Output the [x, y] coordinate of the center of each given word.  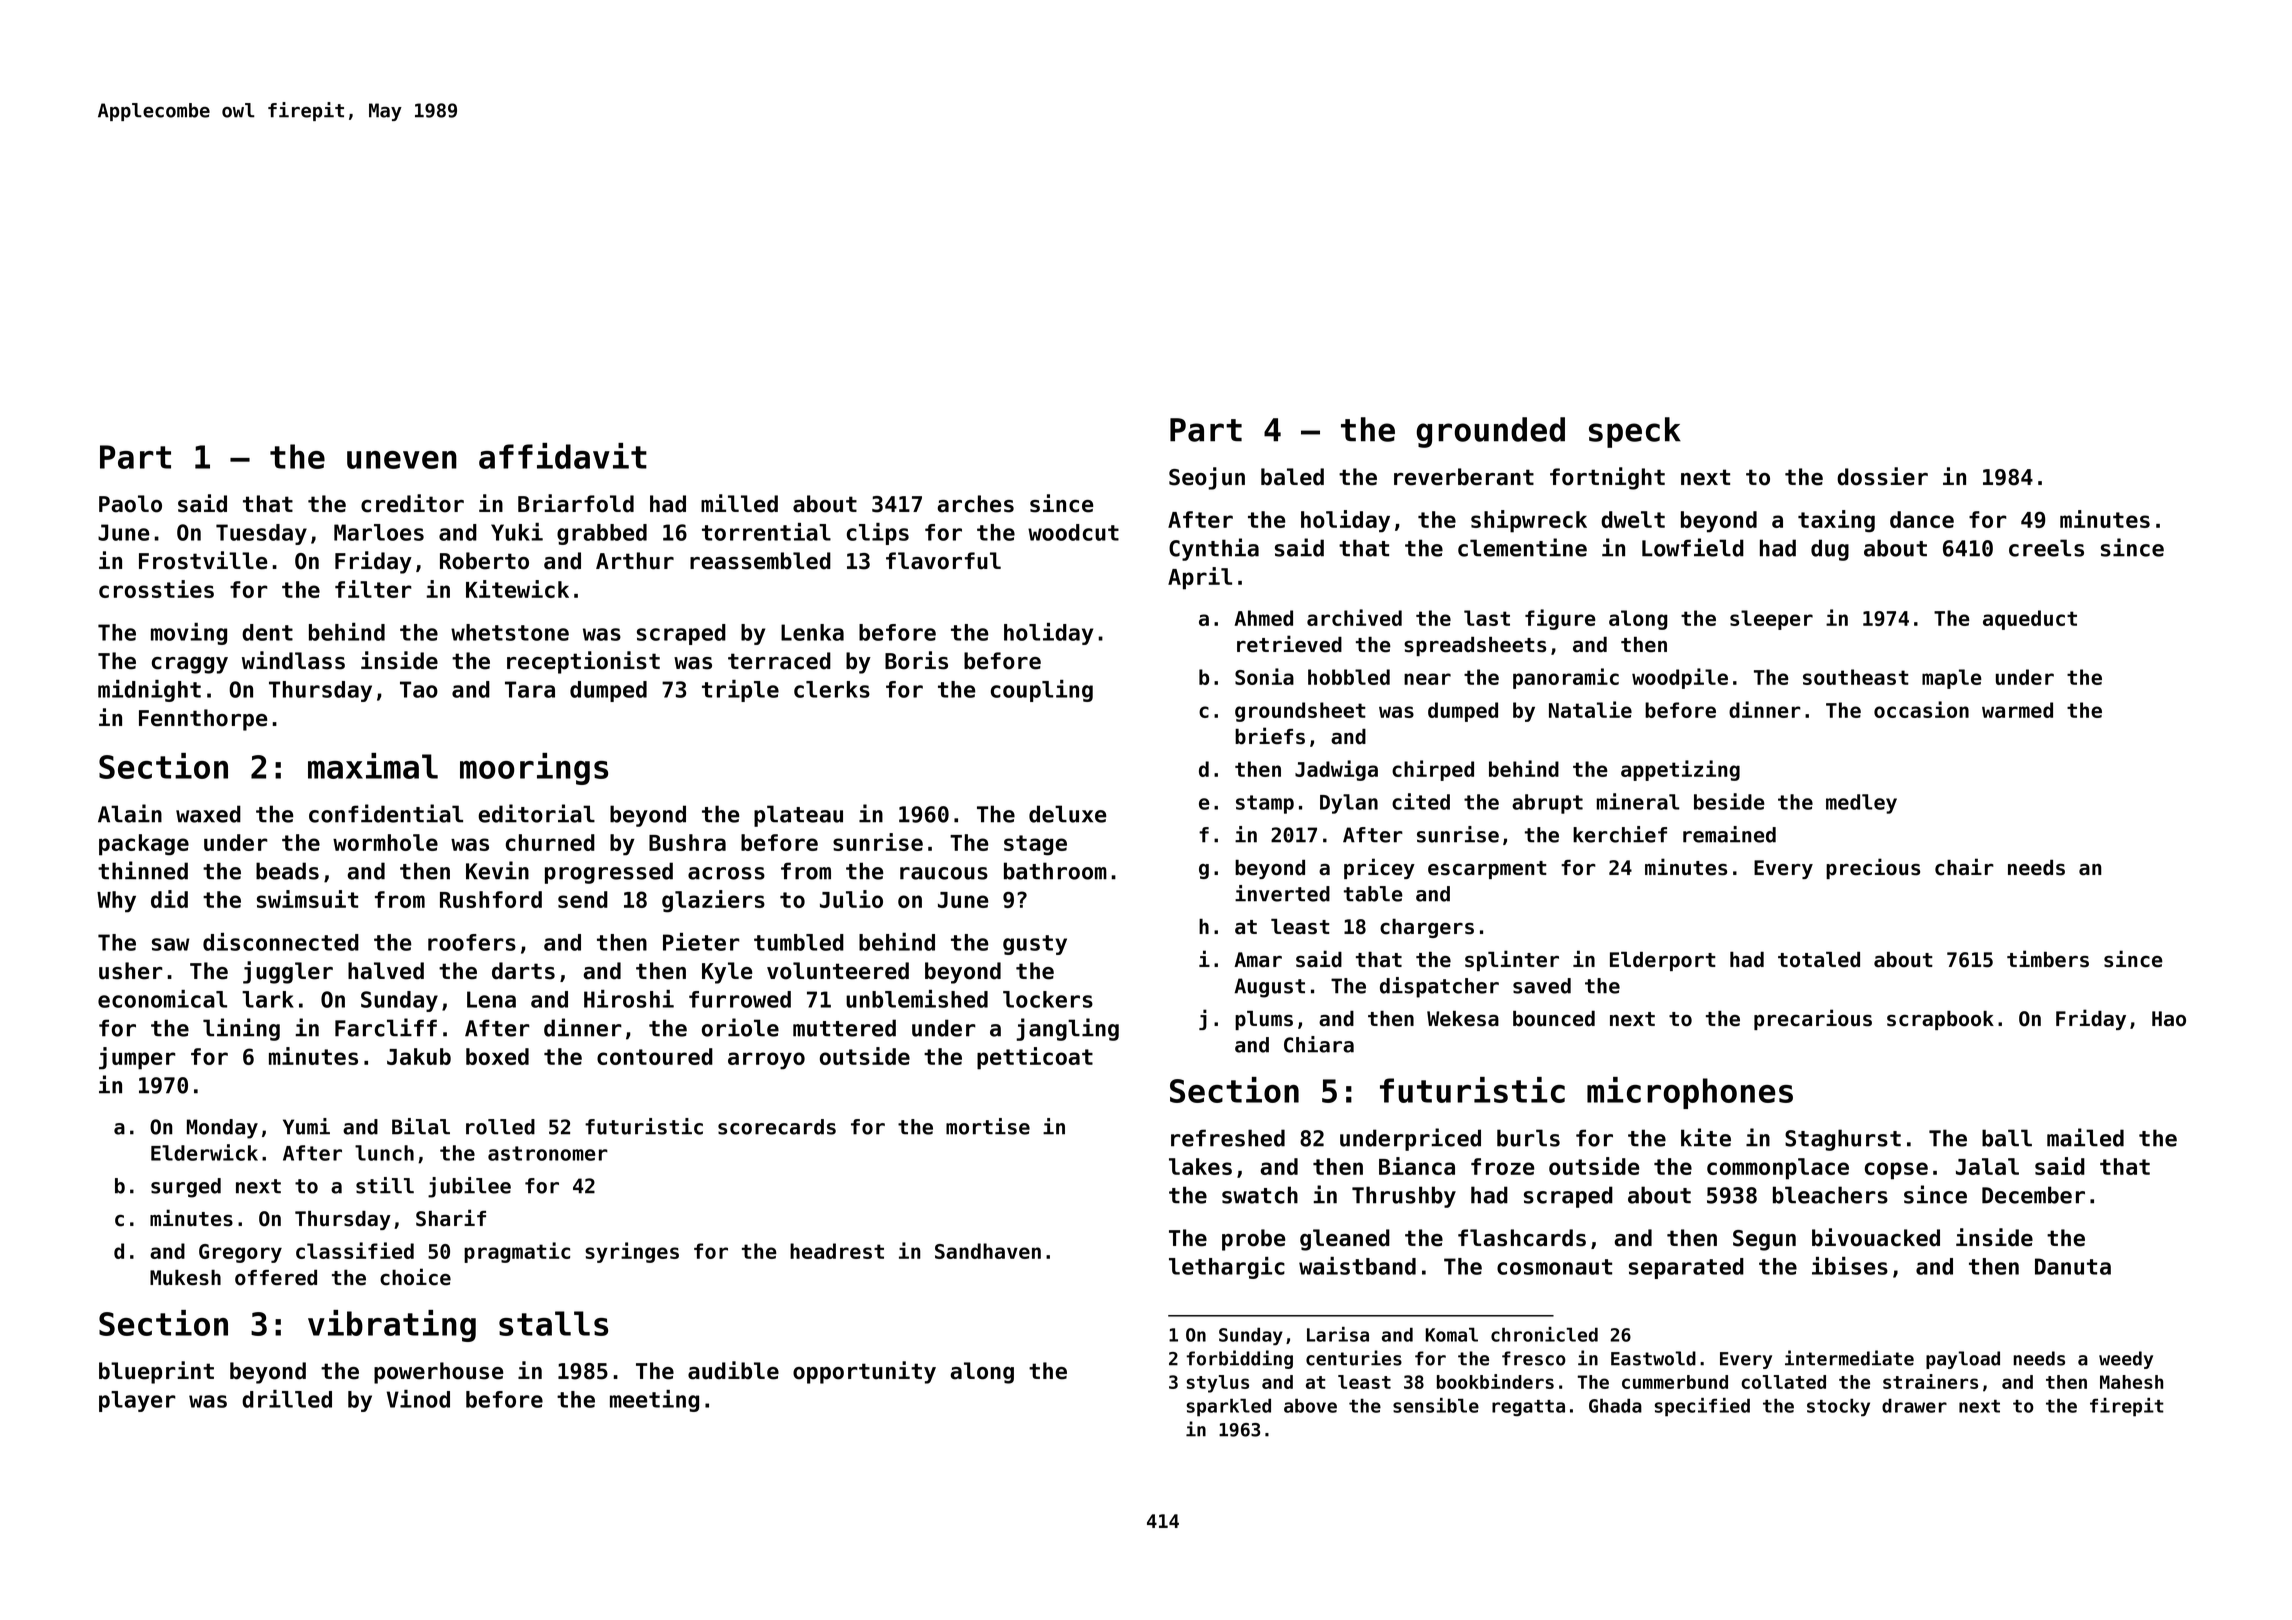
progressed [609, 873]
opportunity [864, 1372]
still [385, 1185]
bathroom [1055, 871]
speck [1635, 432]
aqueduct [2030, 620]
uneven [402, 460]
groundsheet [1300, 712]
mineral [1638, 801]
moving [189, 634]
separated [1686, 1268]
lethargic [1227, 1268]
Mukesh [185, 1278]
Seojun [1207, 478]
